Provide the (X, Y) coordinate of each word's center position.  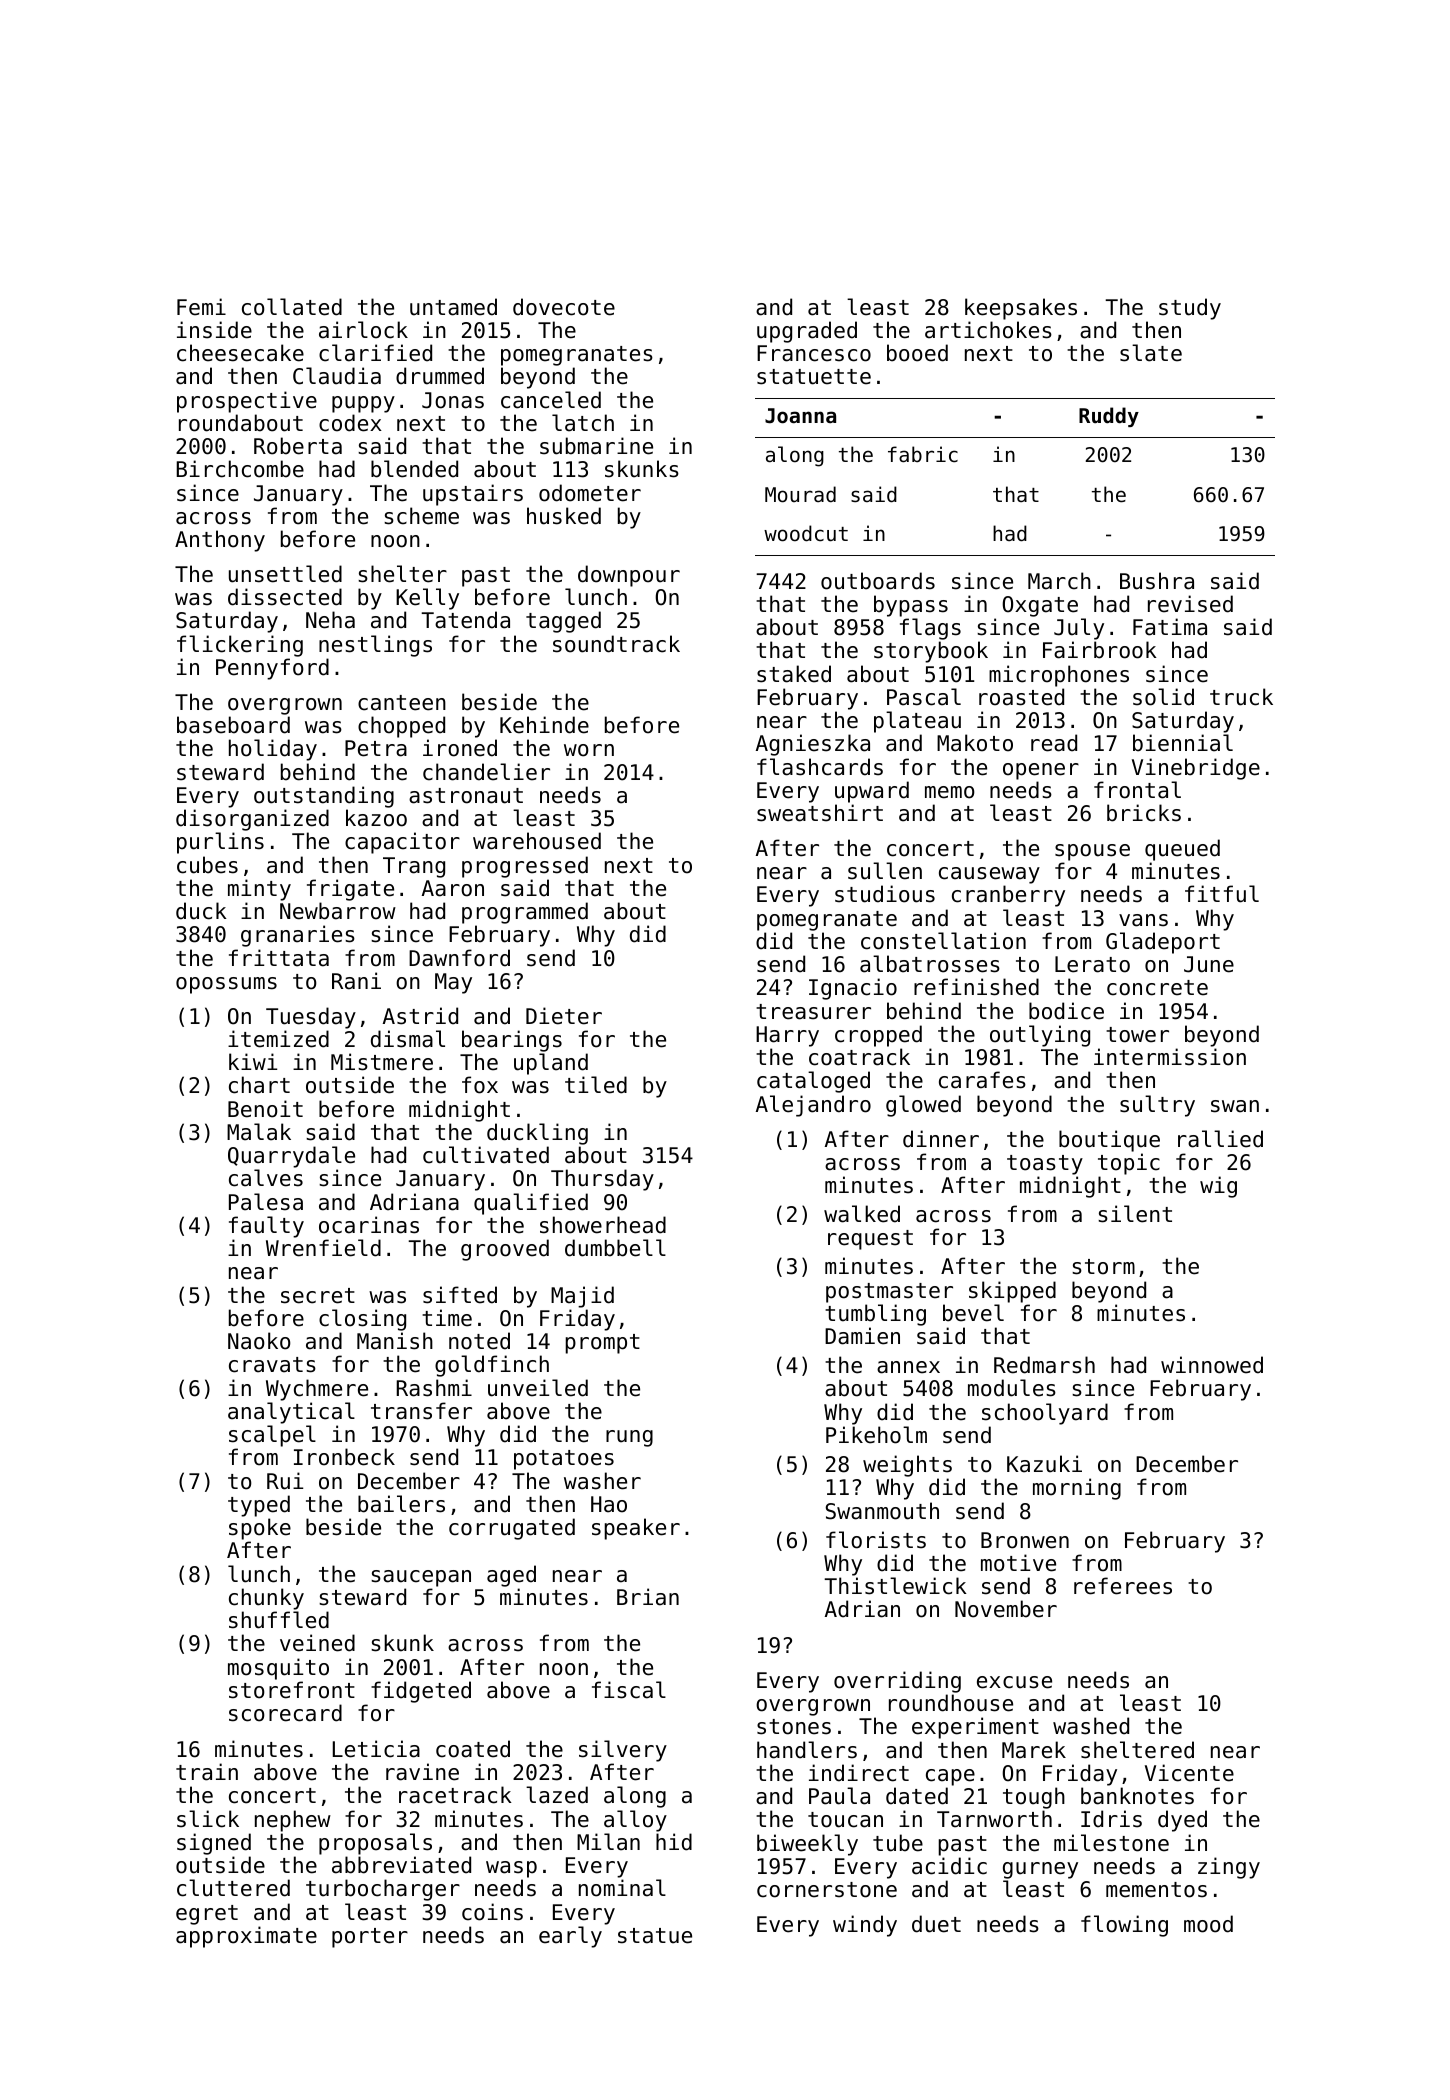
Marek (1034, 1750)
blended (414, 469)
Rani (356, 981)
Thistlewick (895, 1586)
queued (1182, 850)
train (207, 1772)
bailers (401, 1504)
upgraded (807, 332)
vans (1143, 920)
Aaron (453, 888)
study (1190, 309)
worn (589, 750)
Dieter (564, 1016)
